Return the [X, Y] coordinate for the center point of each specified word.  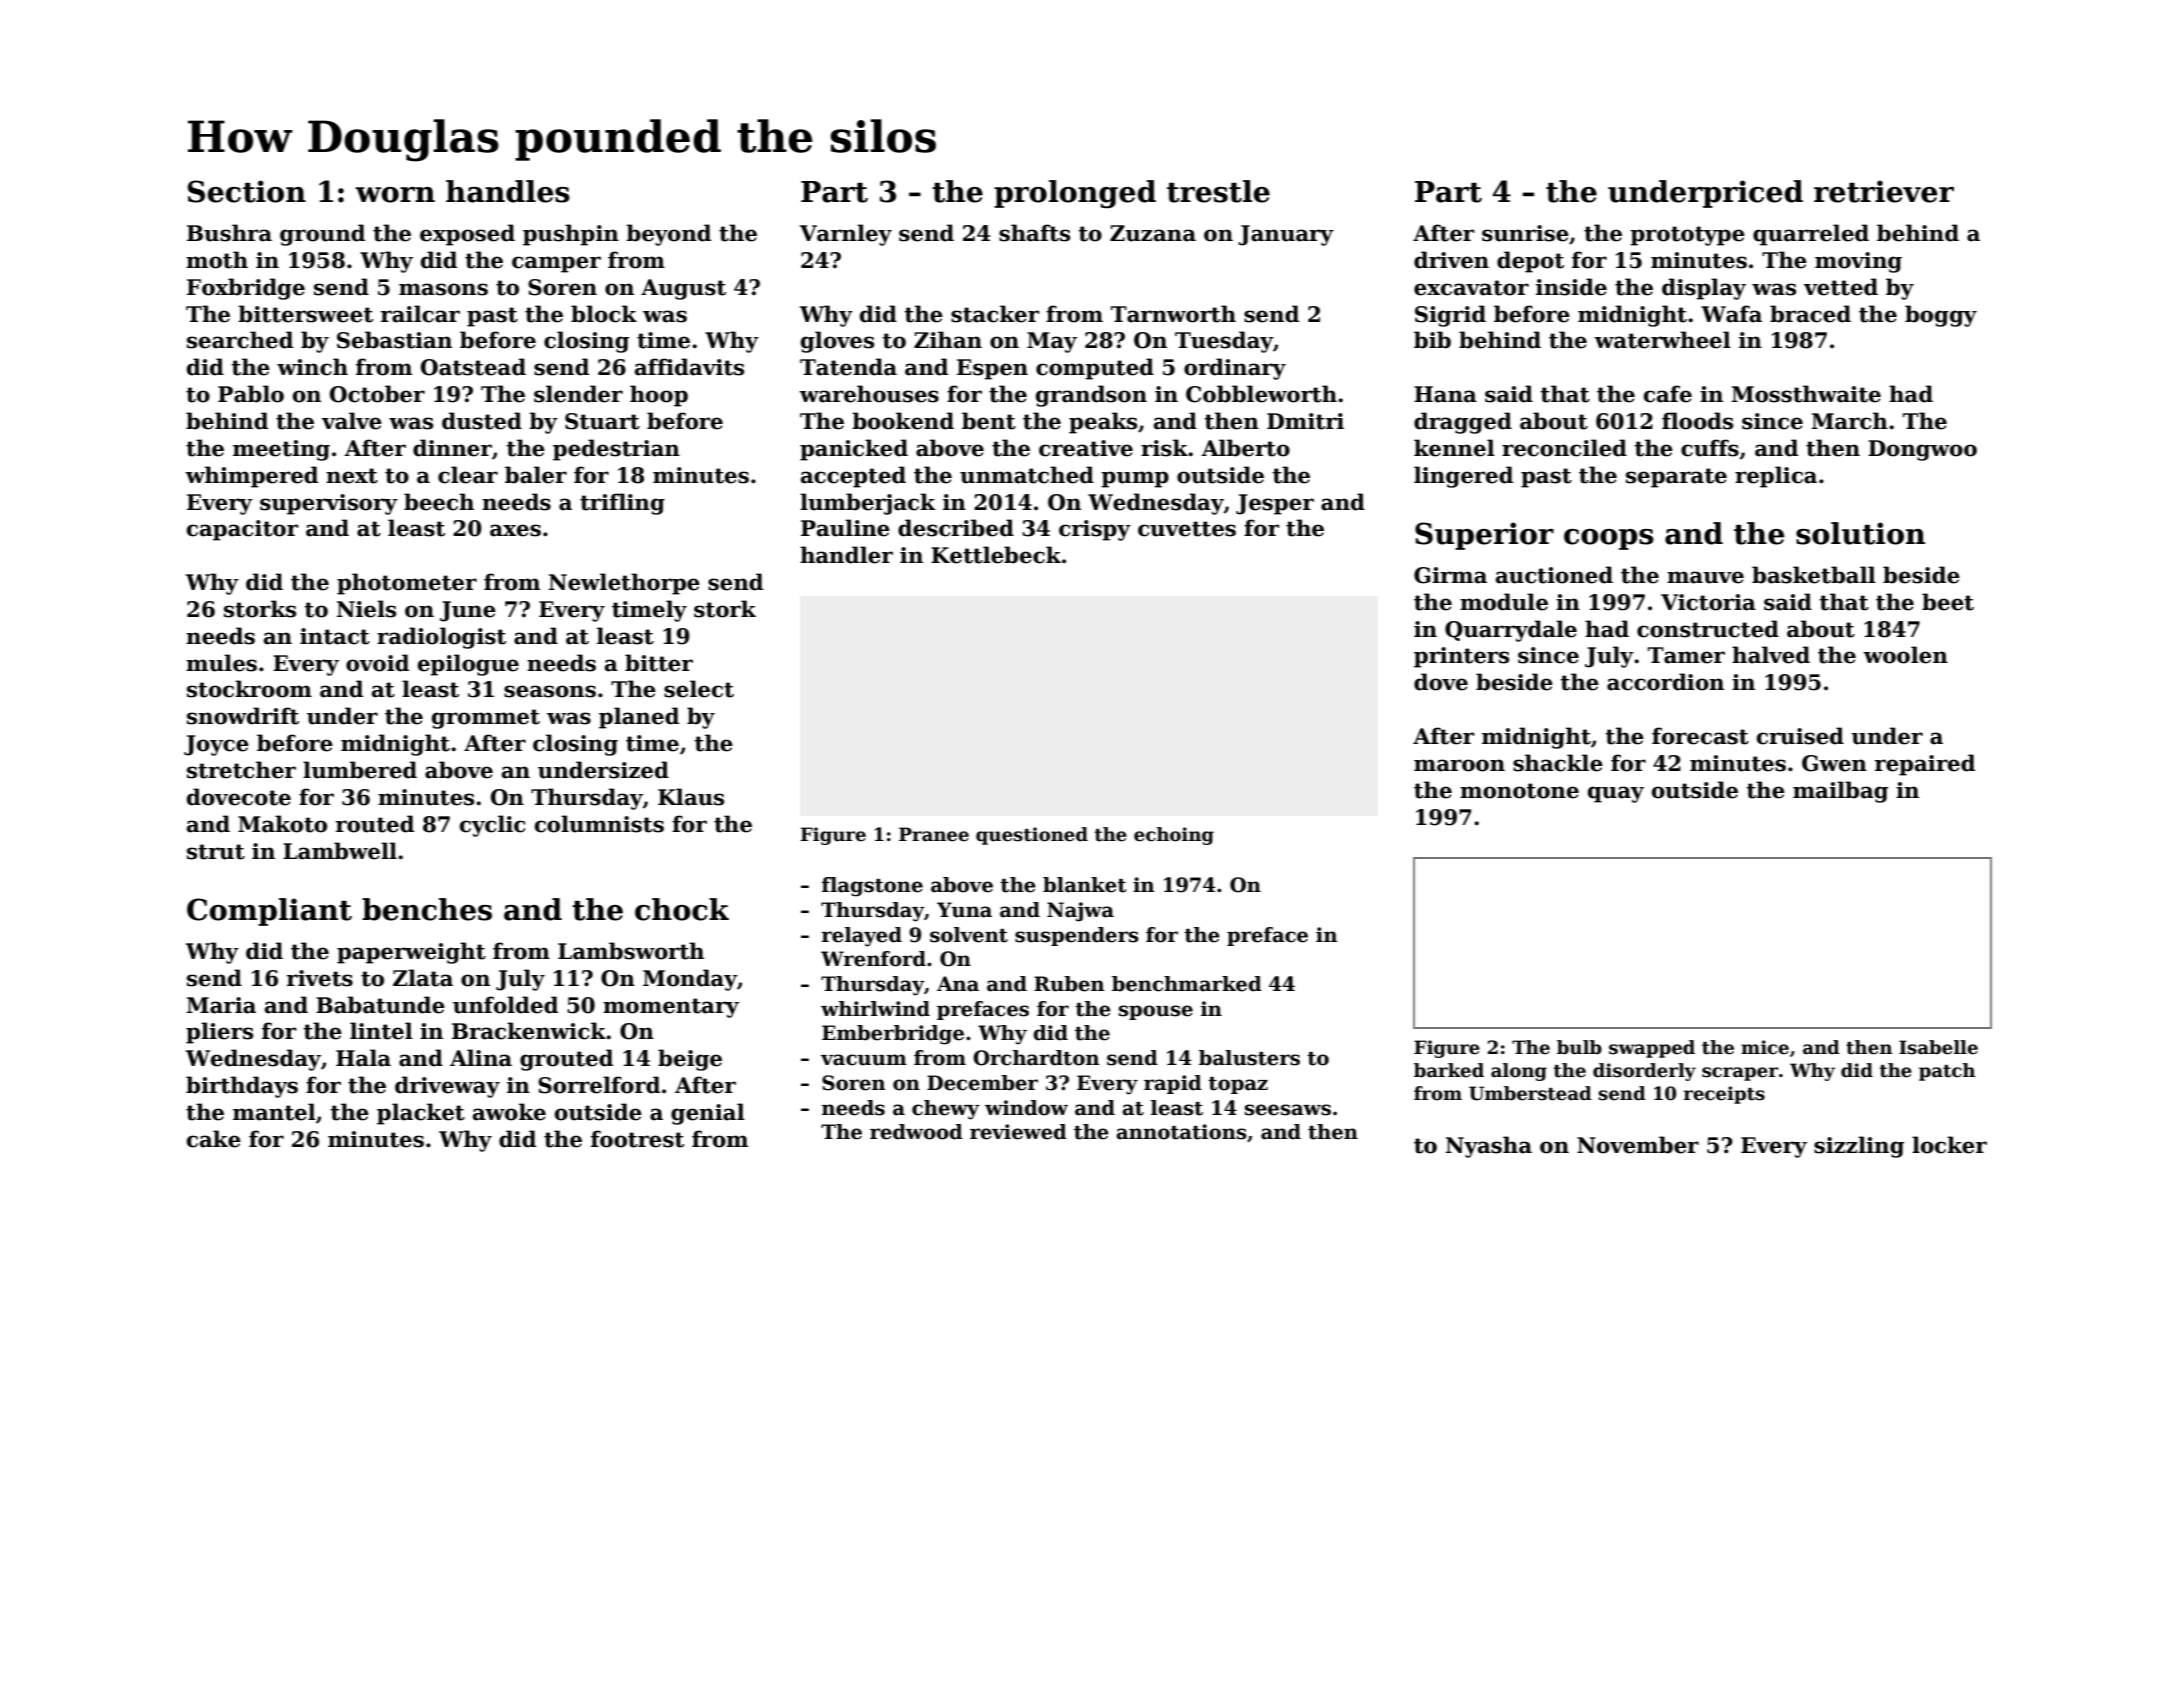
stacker [995, 314]
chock [682, 909]
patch [1947, 1072]
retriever [1884, 191]
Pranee [934, 834]
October [377, 394]
